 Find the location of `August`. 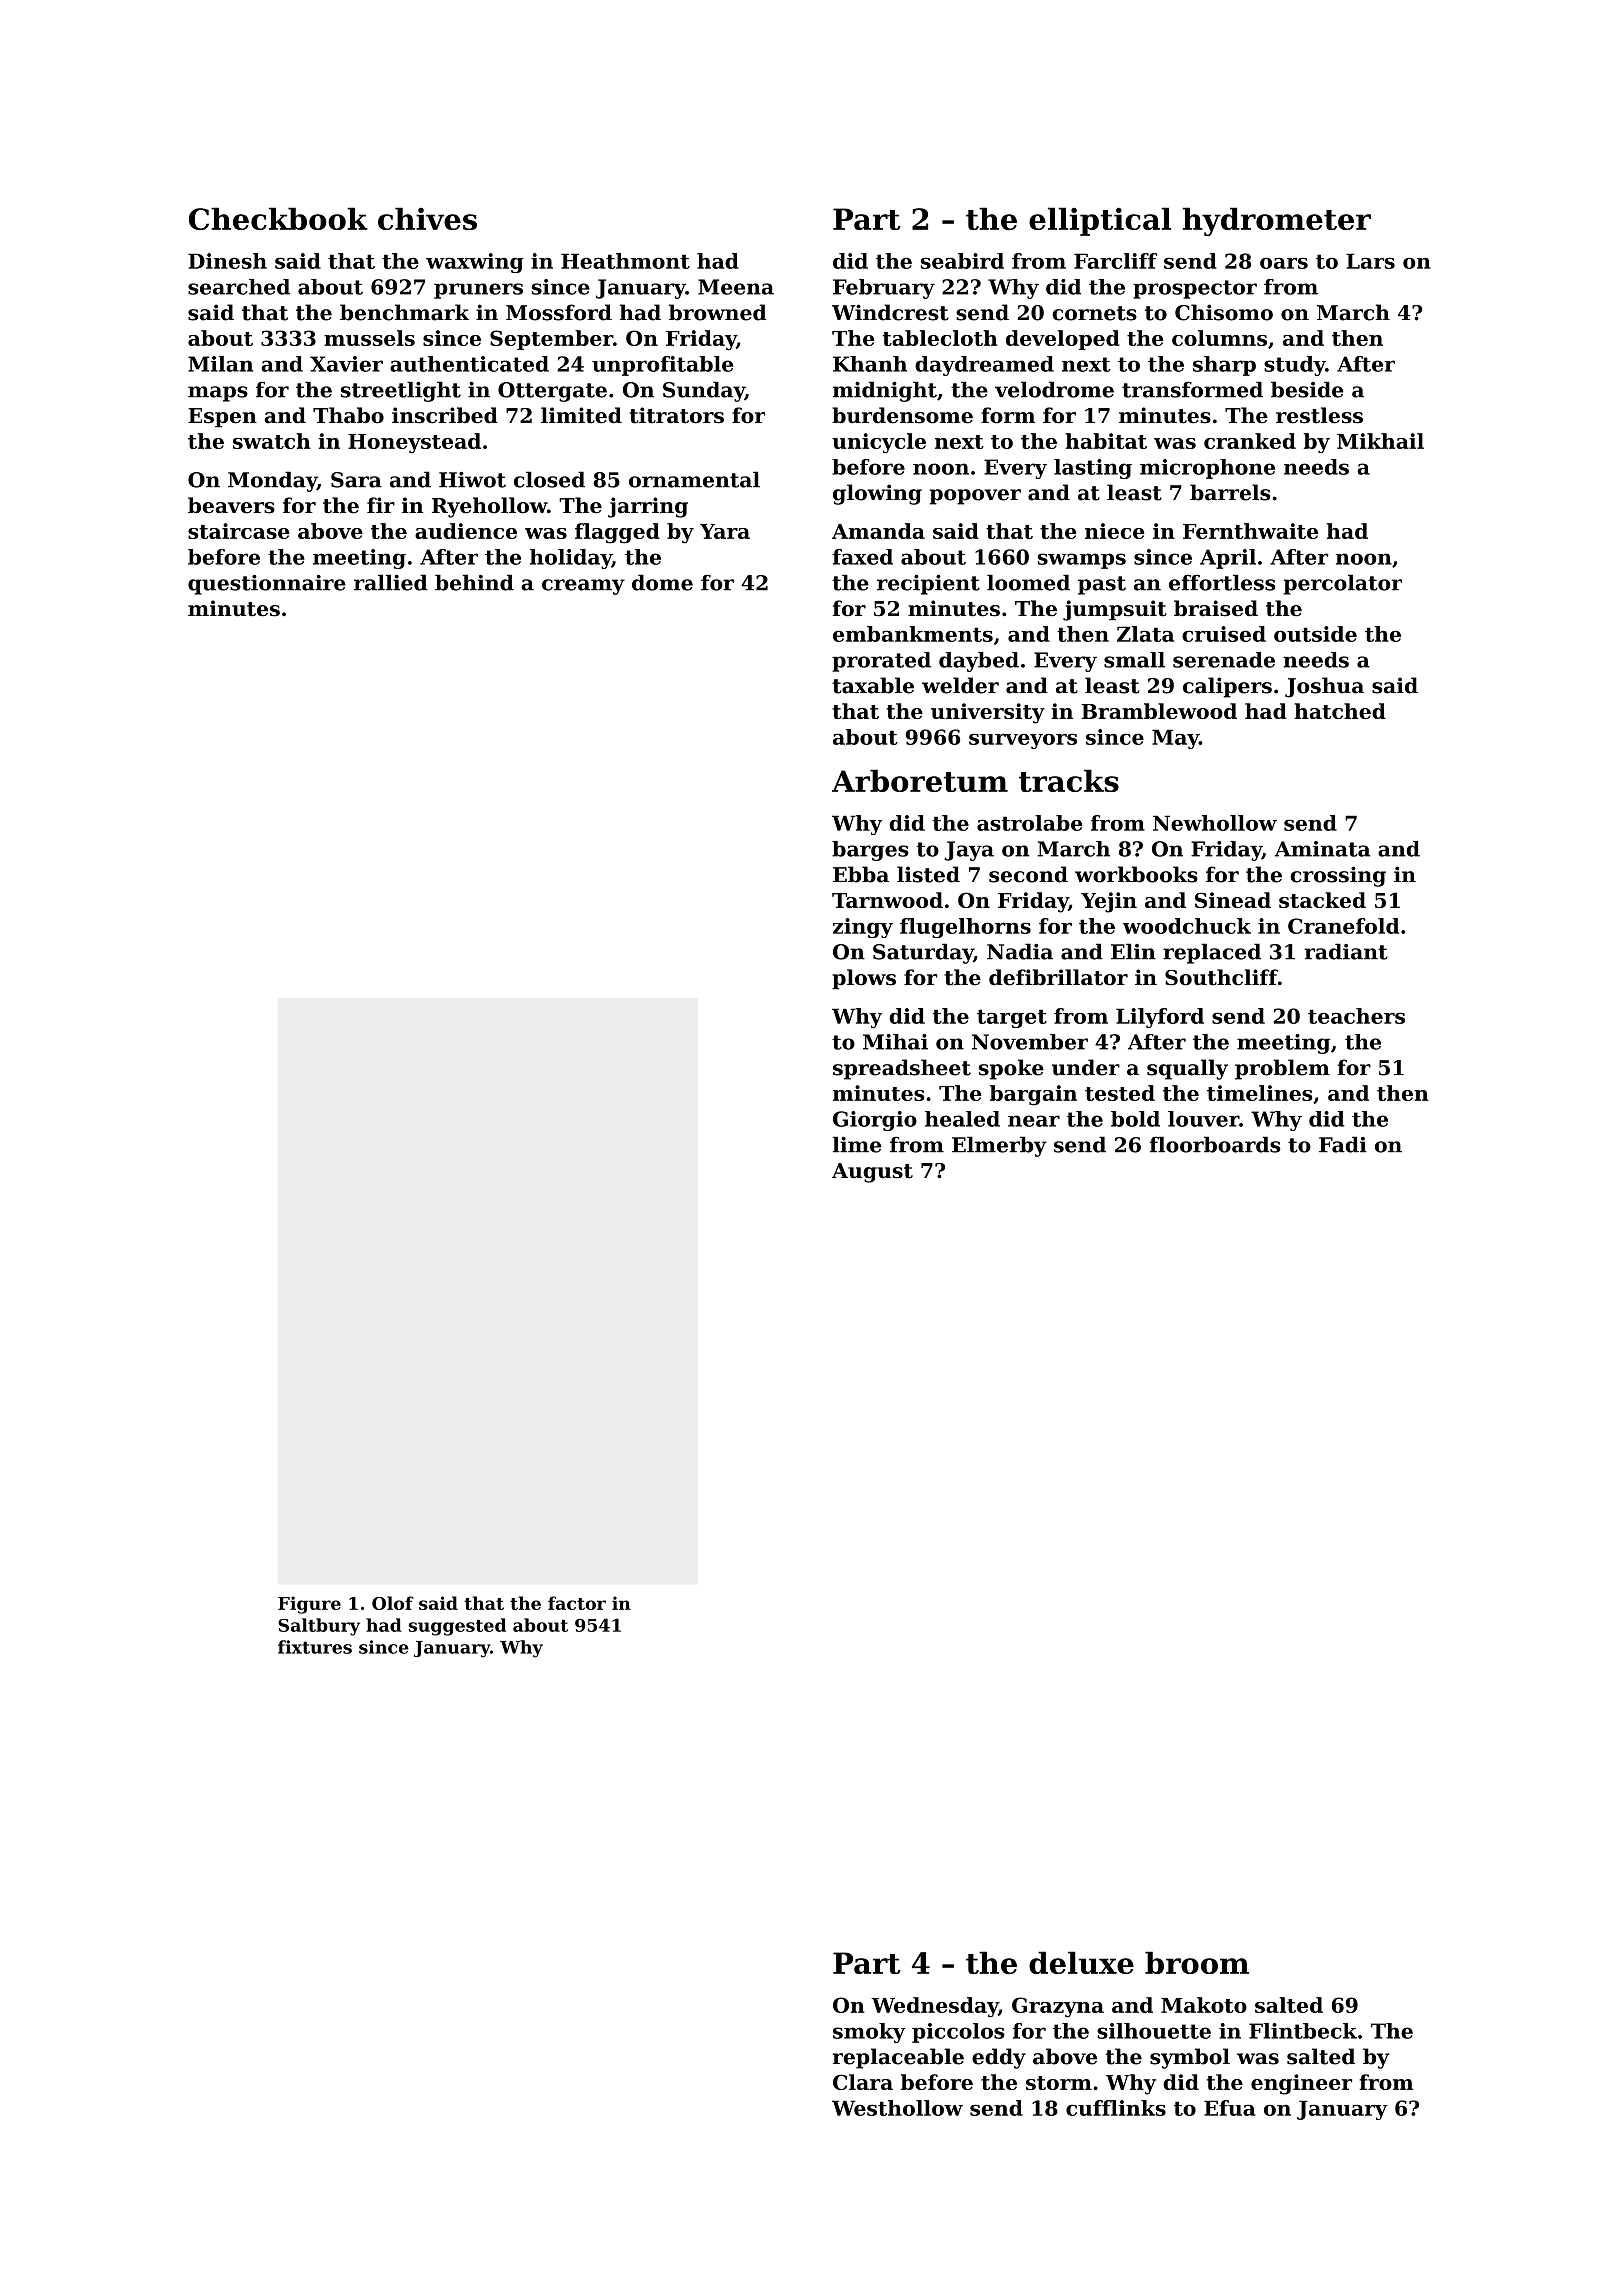

August is located at coordinates (872, 1173).
